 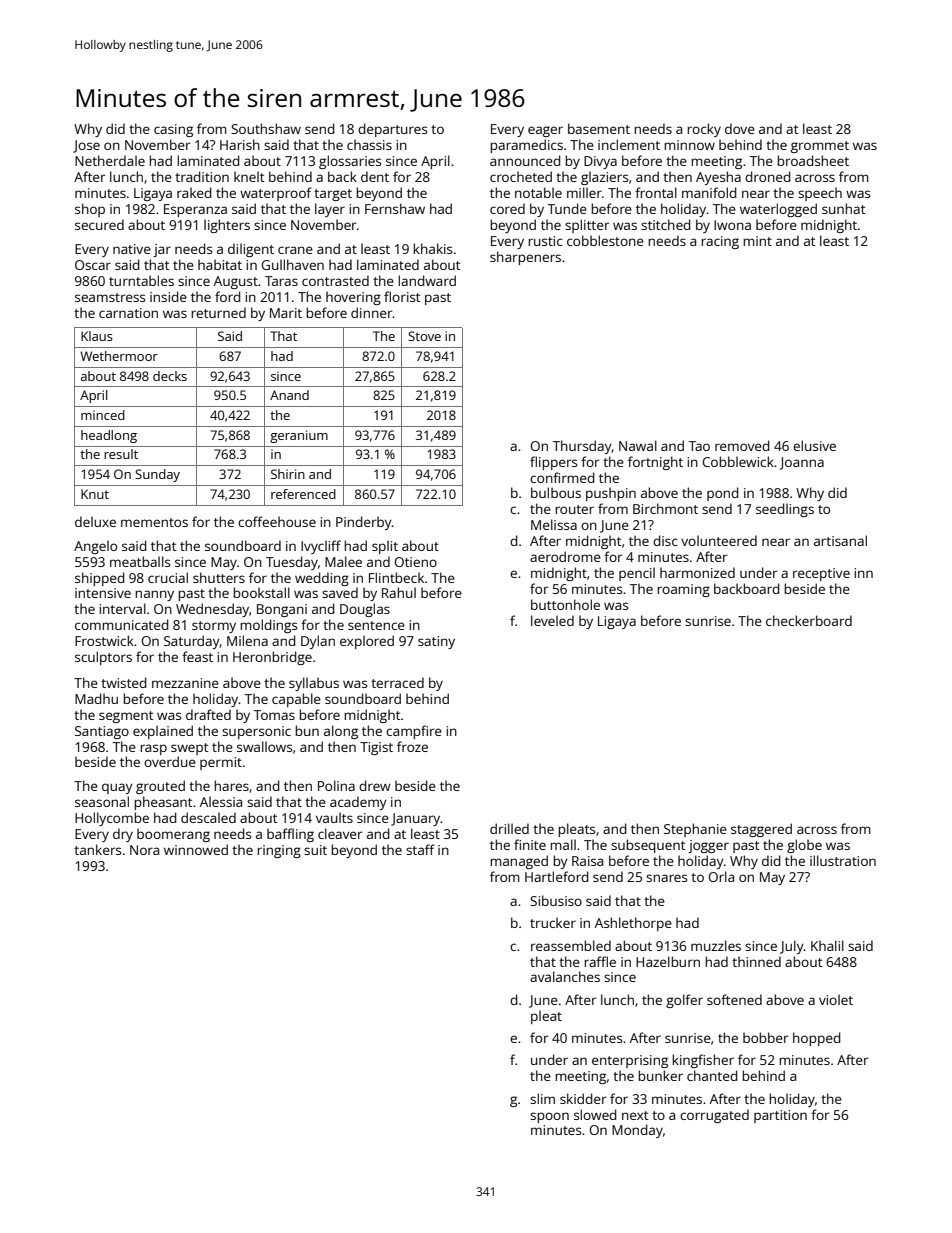 What do you see at coordinates (720, 242) in the image?
I see `racing` at bounding box center [720, 242].
